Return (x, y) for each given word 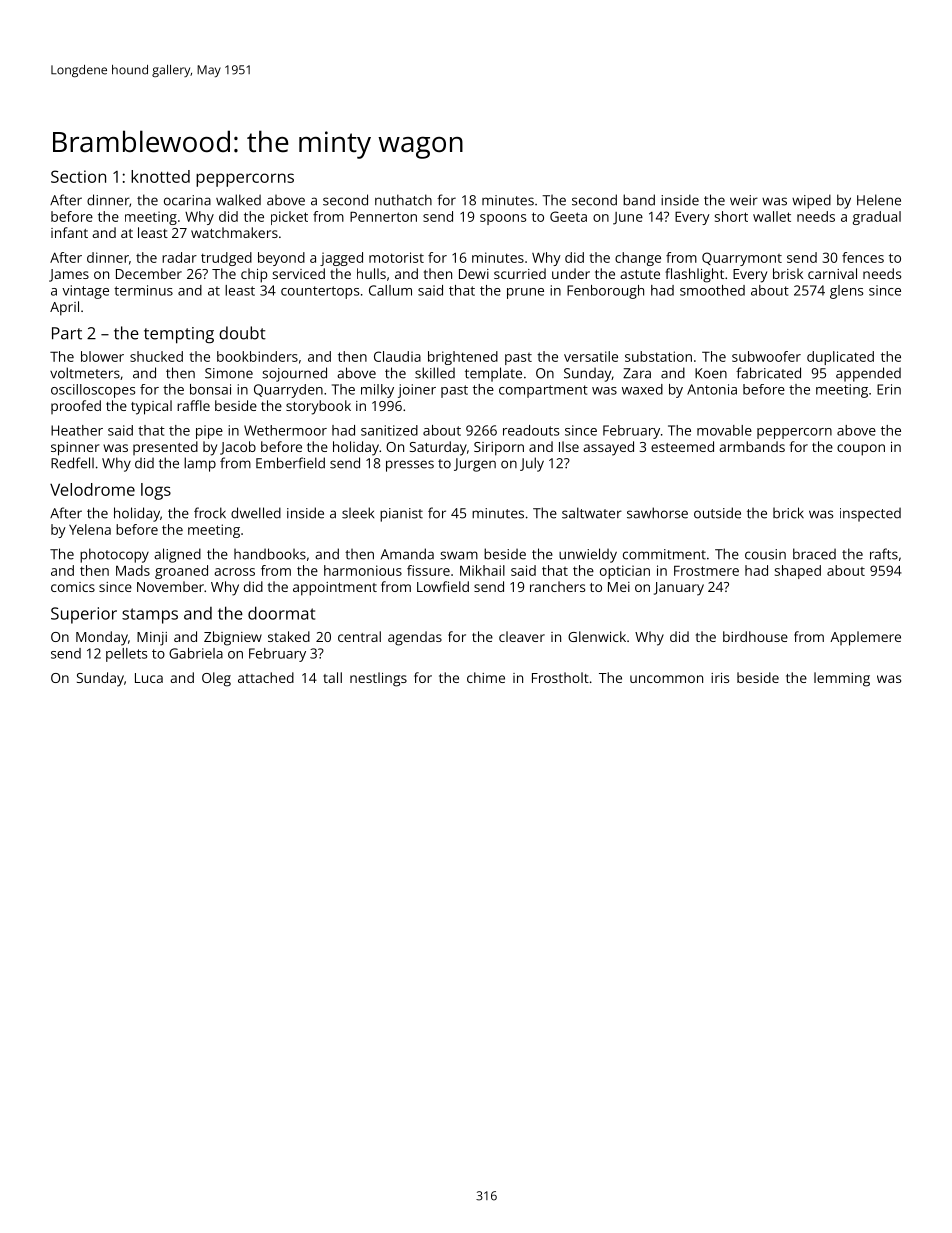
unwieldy (588, 555)
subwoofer (766, 356)
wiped (811, 201)
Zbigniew (233, 638)
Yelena (90, 529)
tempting (179, 335)
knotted (160, 176)
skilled (435, 373)
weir (744, 200)
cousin (765, 554)
